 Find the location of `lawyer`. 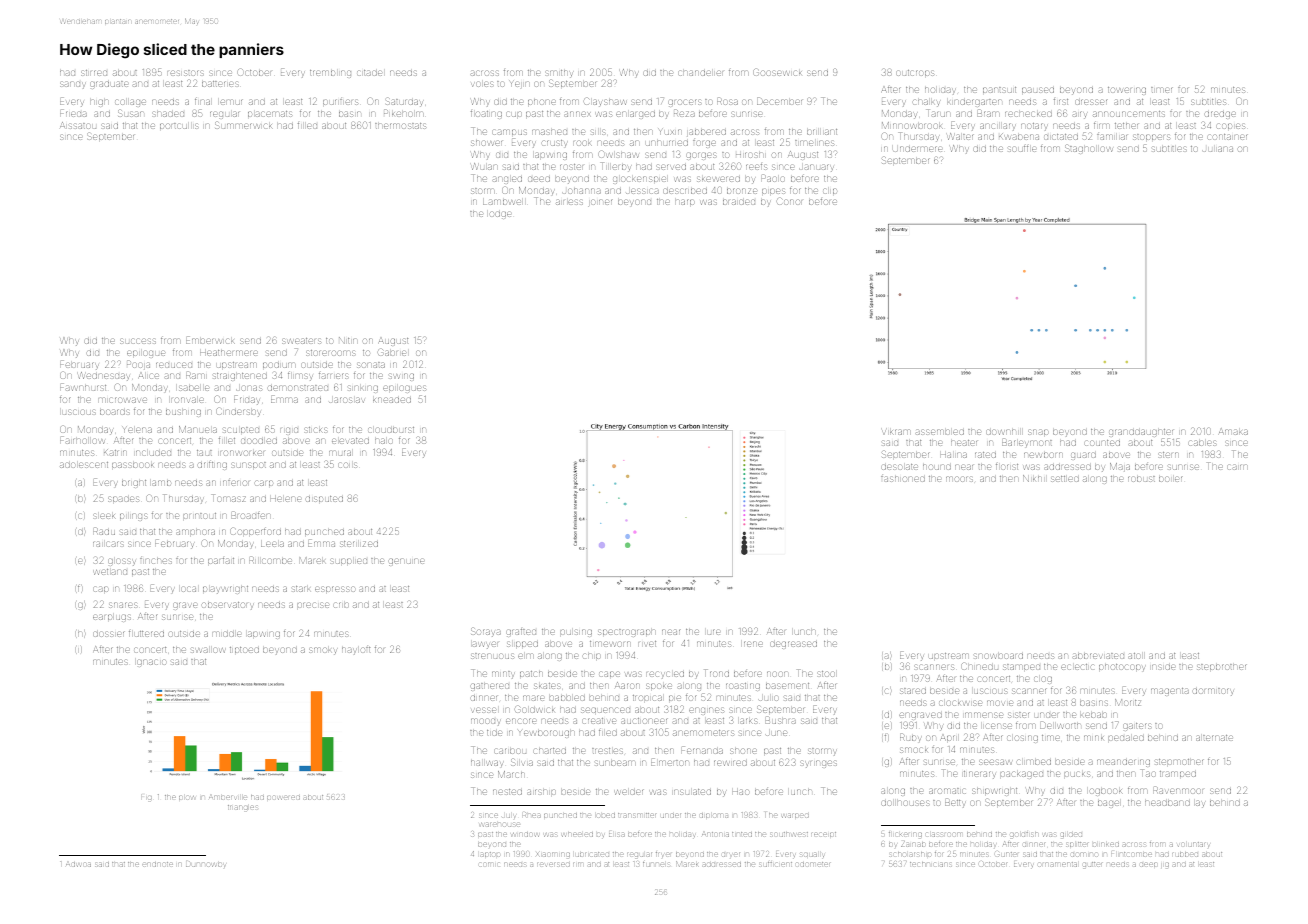

lawyer is located at coordinates (485, 645).
